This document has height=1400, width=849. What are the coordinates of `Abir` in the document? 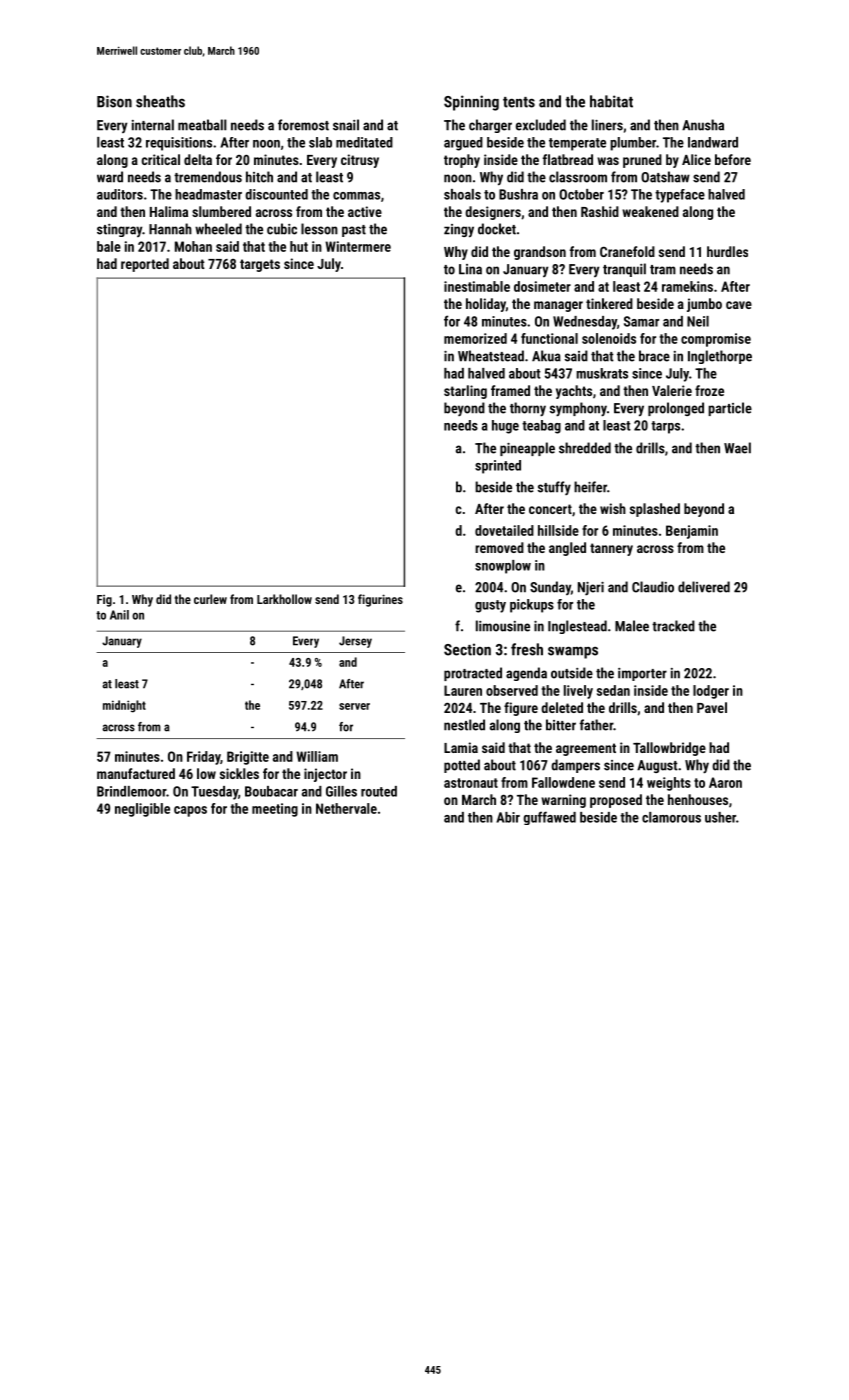 It's located at (508, 817).
